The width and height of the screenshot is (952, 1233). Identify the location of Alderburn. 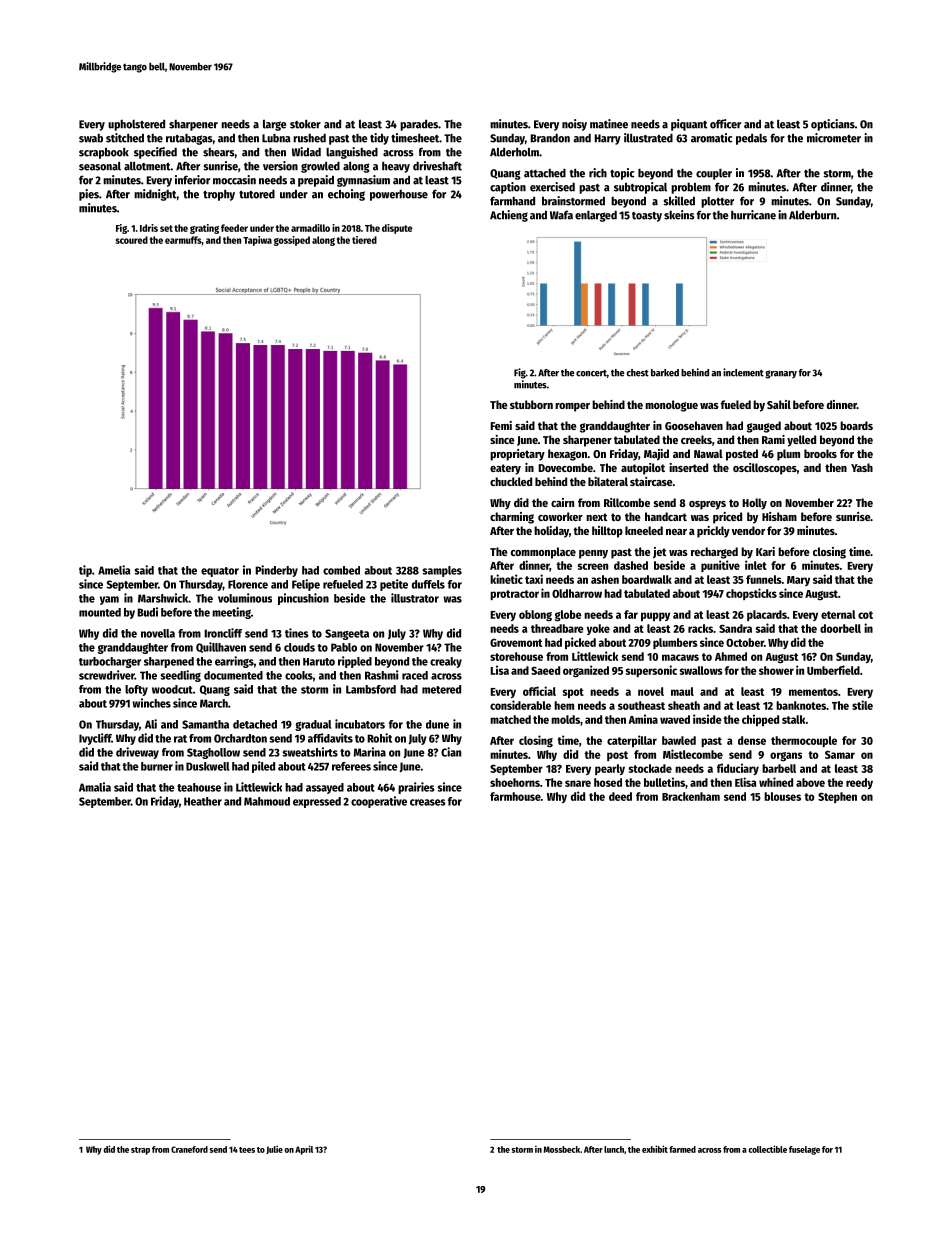
(812, 215).
